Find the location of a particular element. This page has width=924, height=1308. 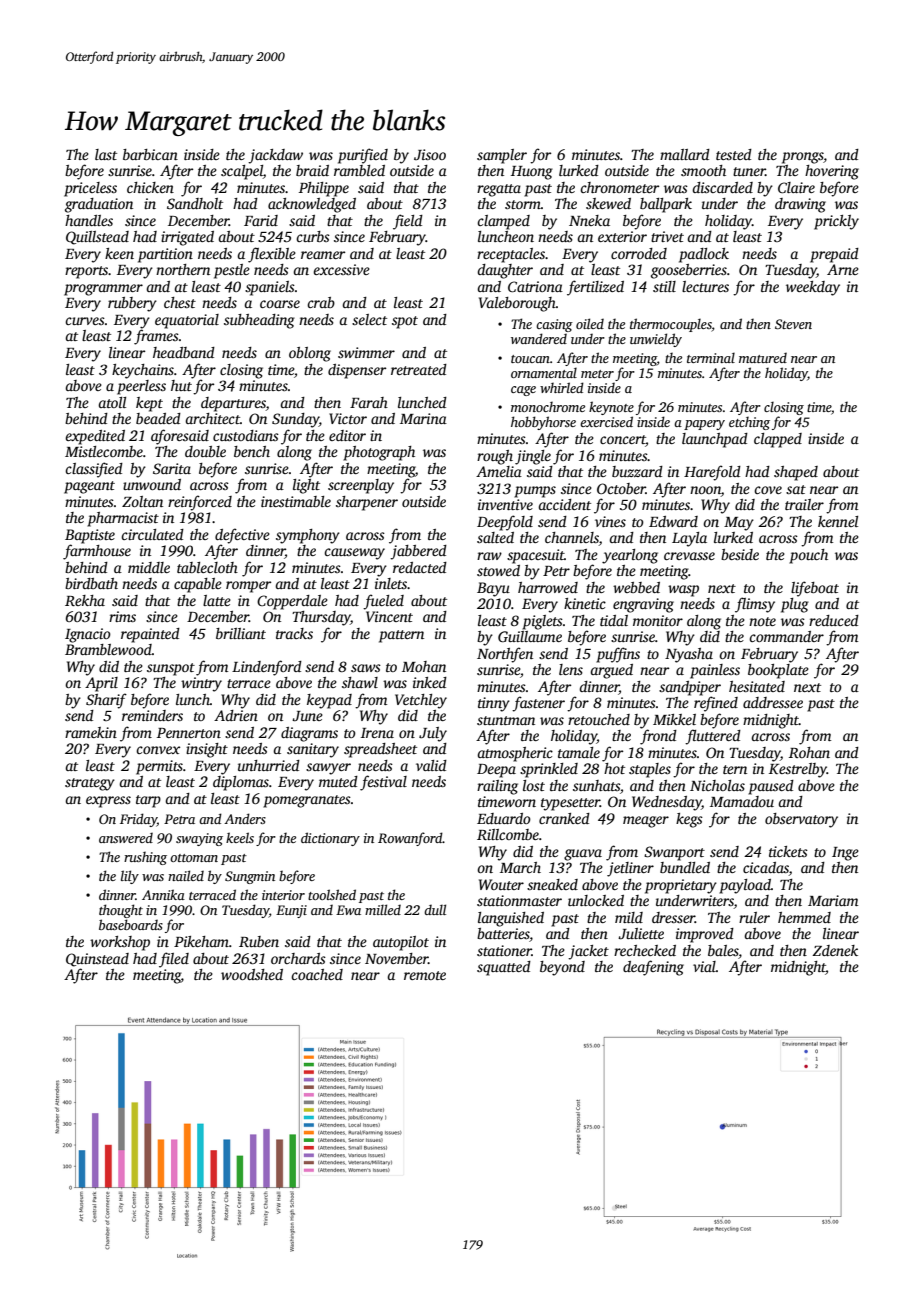

prickly is located at coordinates (836, 222).
